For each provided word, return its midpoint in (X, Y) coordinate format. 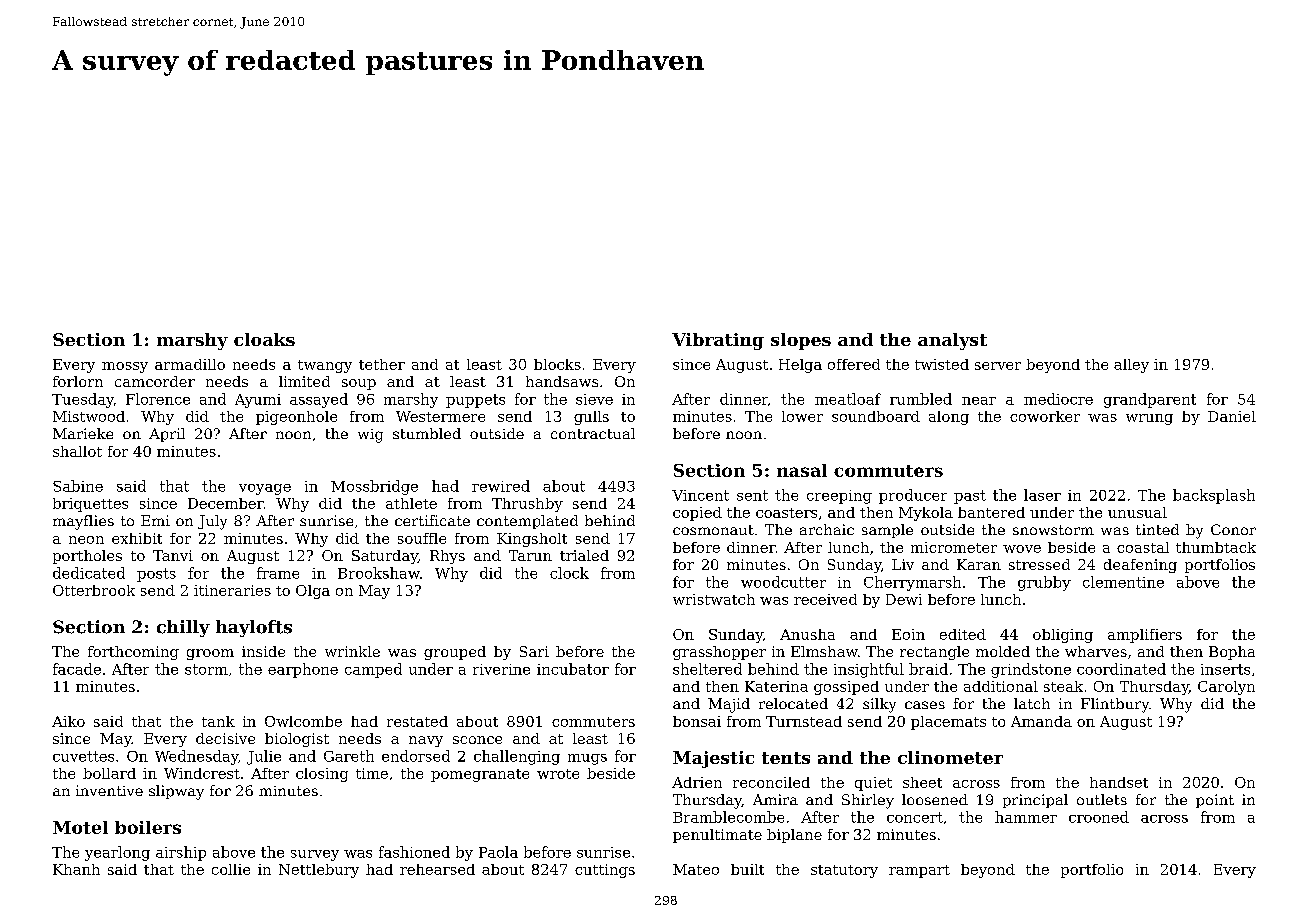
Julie (264, 757)
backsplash (1214, 496)
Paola (498, 852)
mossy (125, 367)
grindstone (1031, 670)
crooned (1099, 817)
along (949, 418)
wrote (558, 774)
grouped (455, 653)
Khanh (76, 869)
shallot (77, 451)
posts (156, 575)
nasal (802, 470)
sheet (922, 782)
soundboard (876, 416)
